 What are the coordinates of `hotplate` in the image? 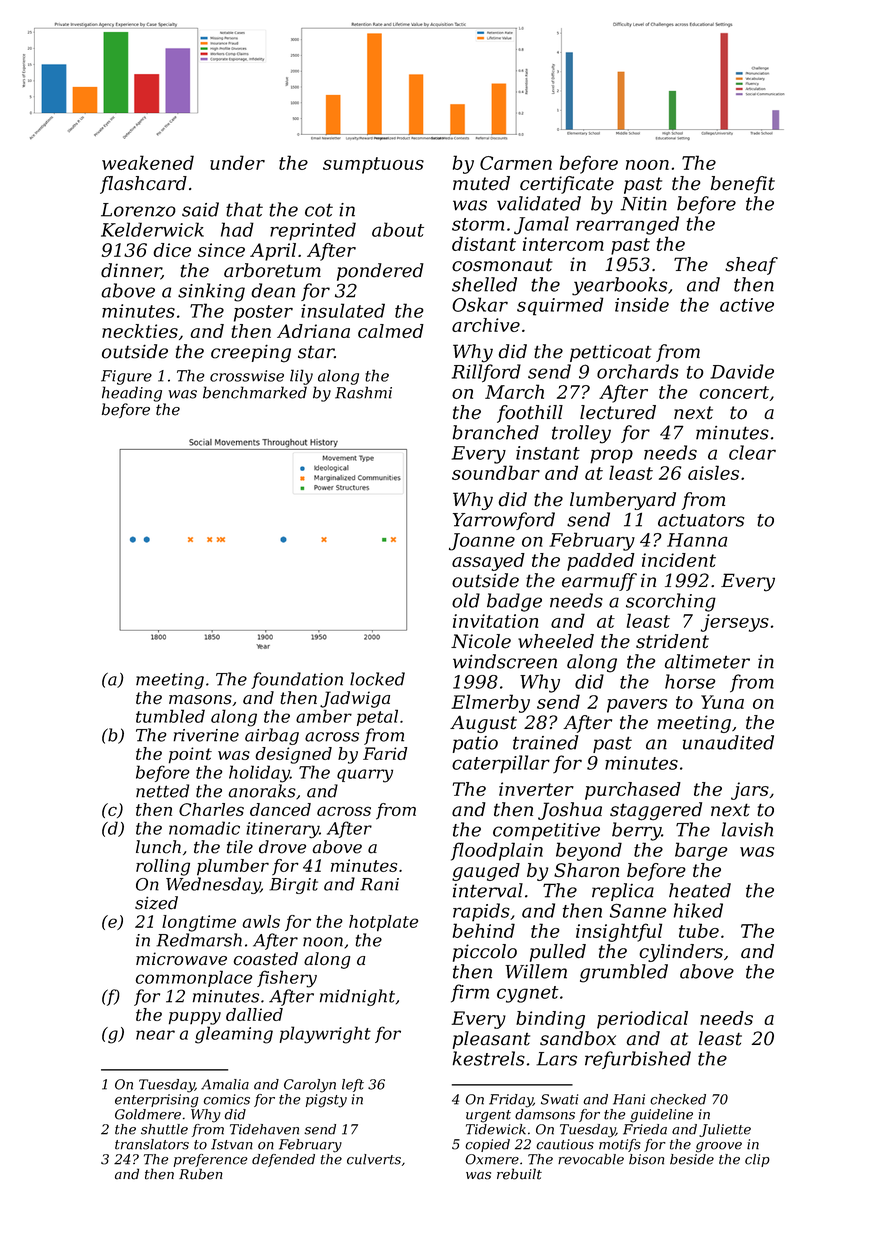 It's located at (383, 923).
